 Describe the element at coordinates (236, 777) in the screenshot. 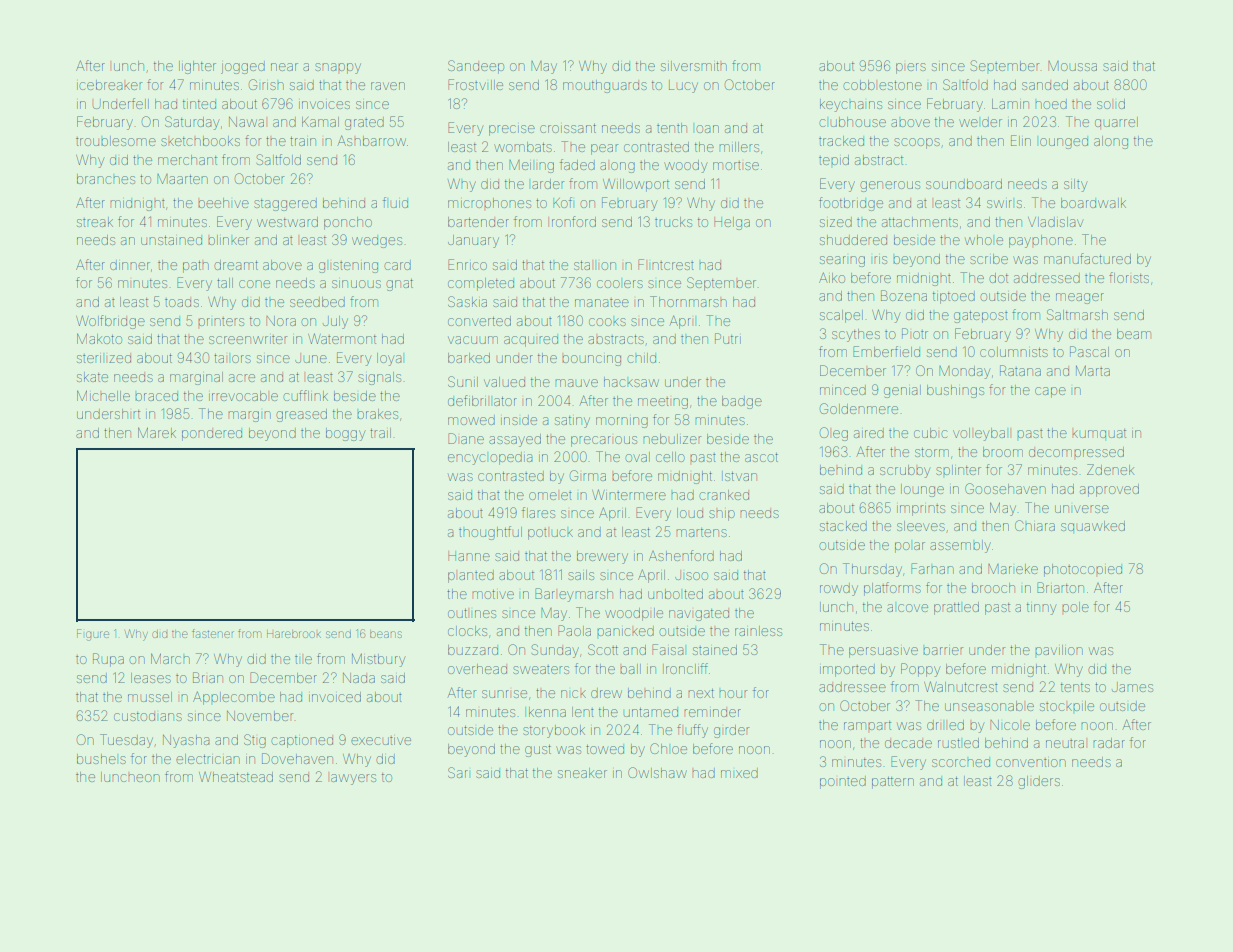

I see `Wheatstead` at that location.
